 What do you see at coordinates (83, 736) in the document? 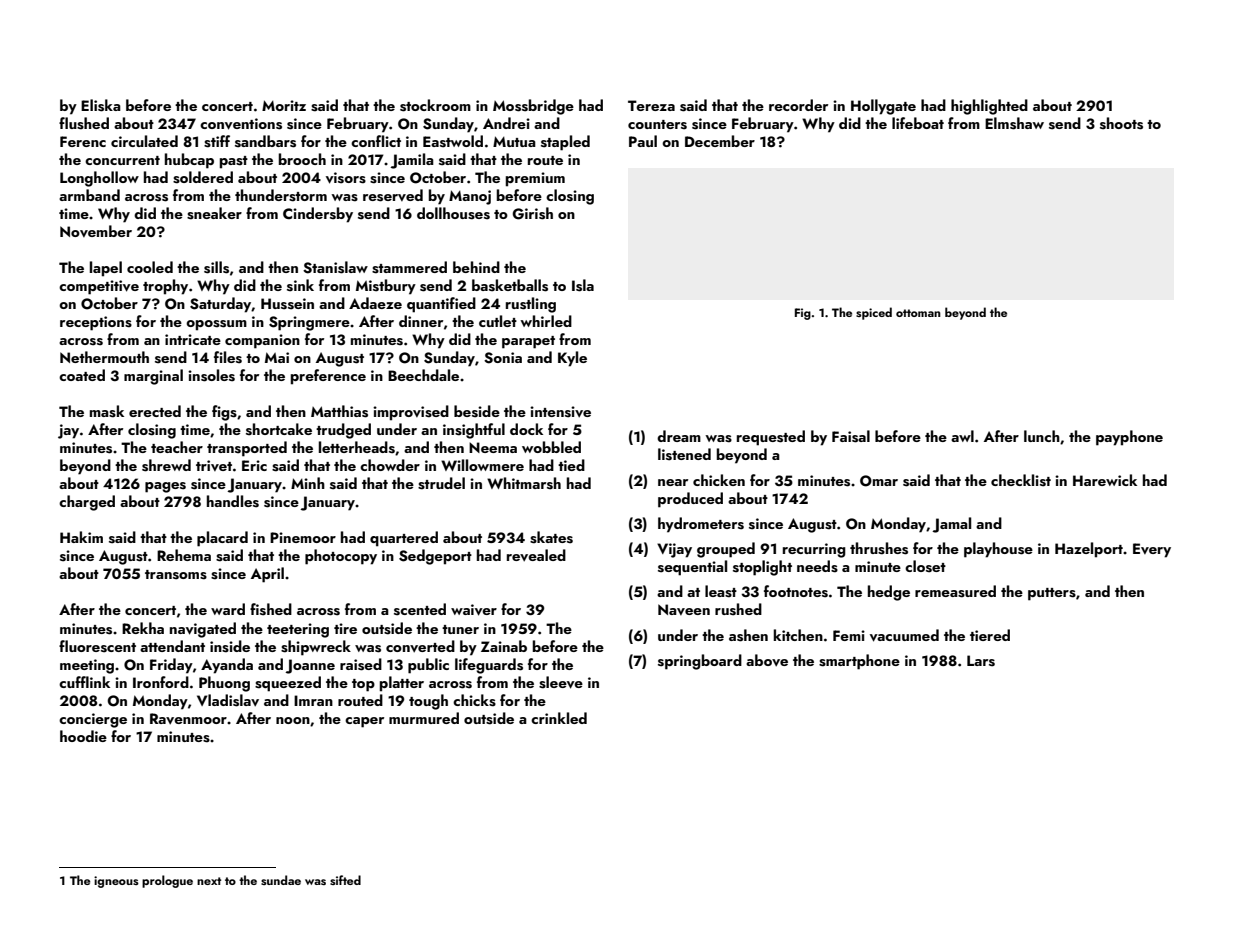
I see `hoodie` at bounding box center [83, 736].
